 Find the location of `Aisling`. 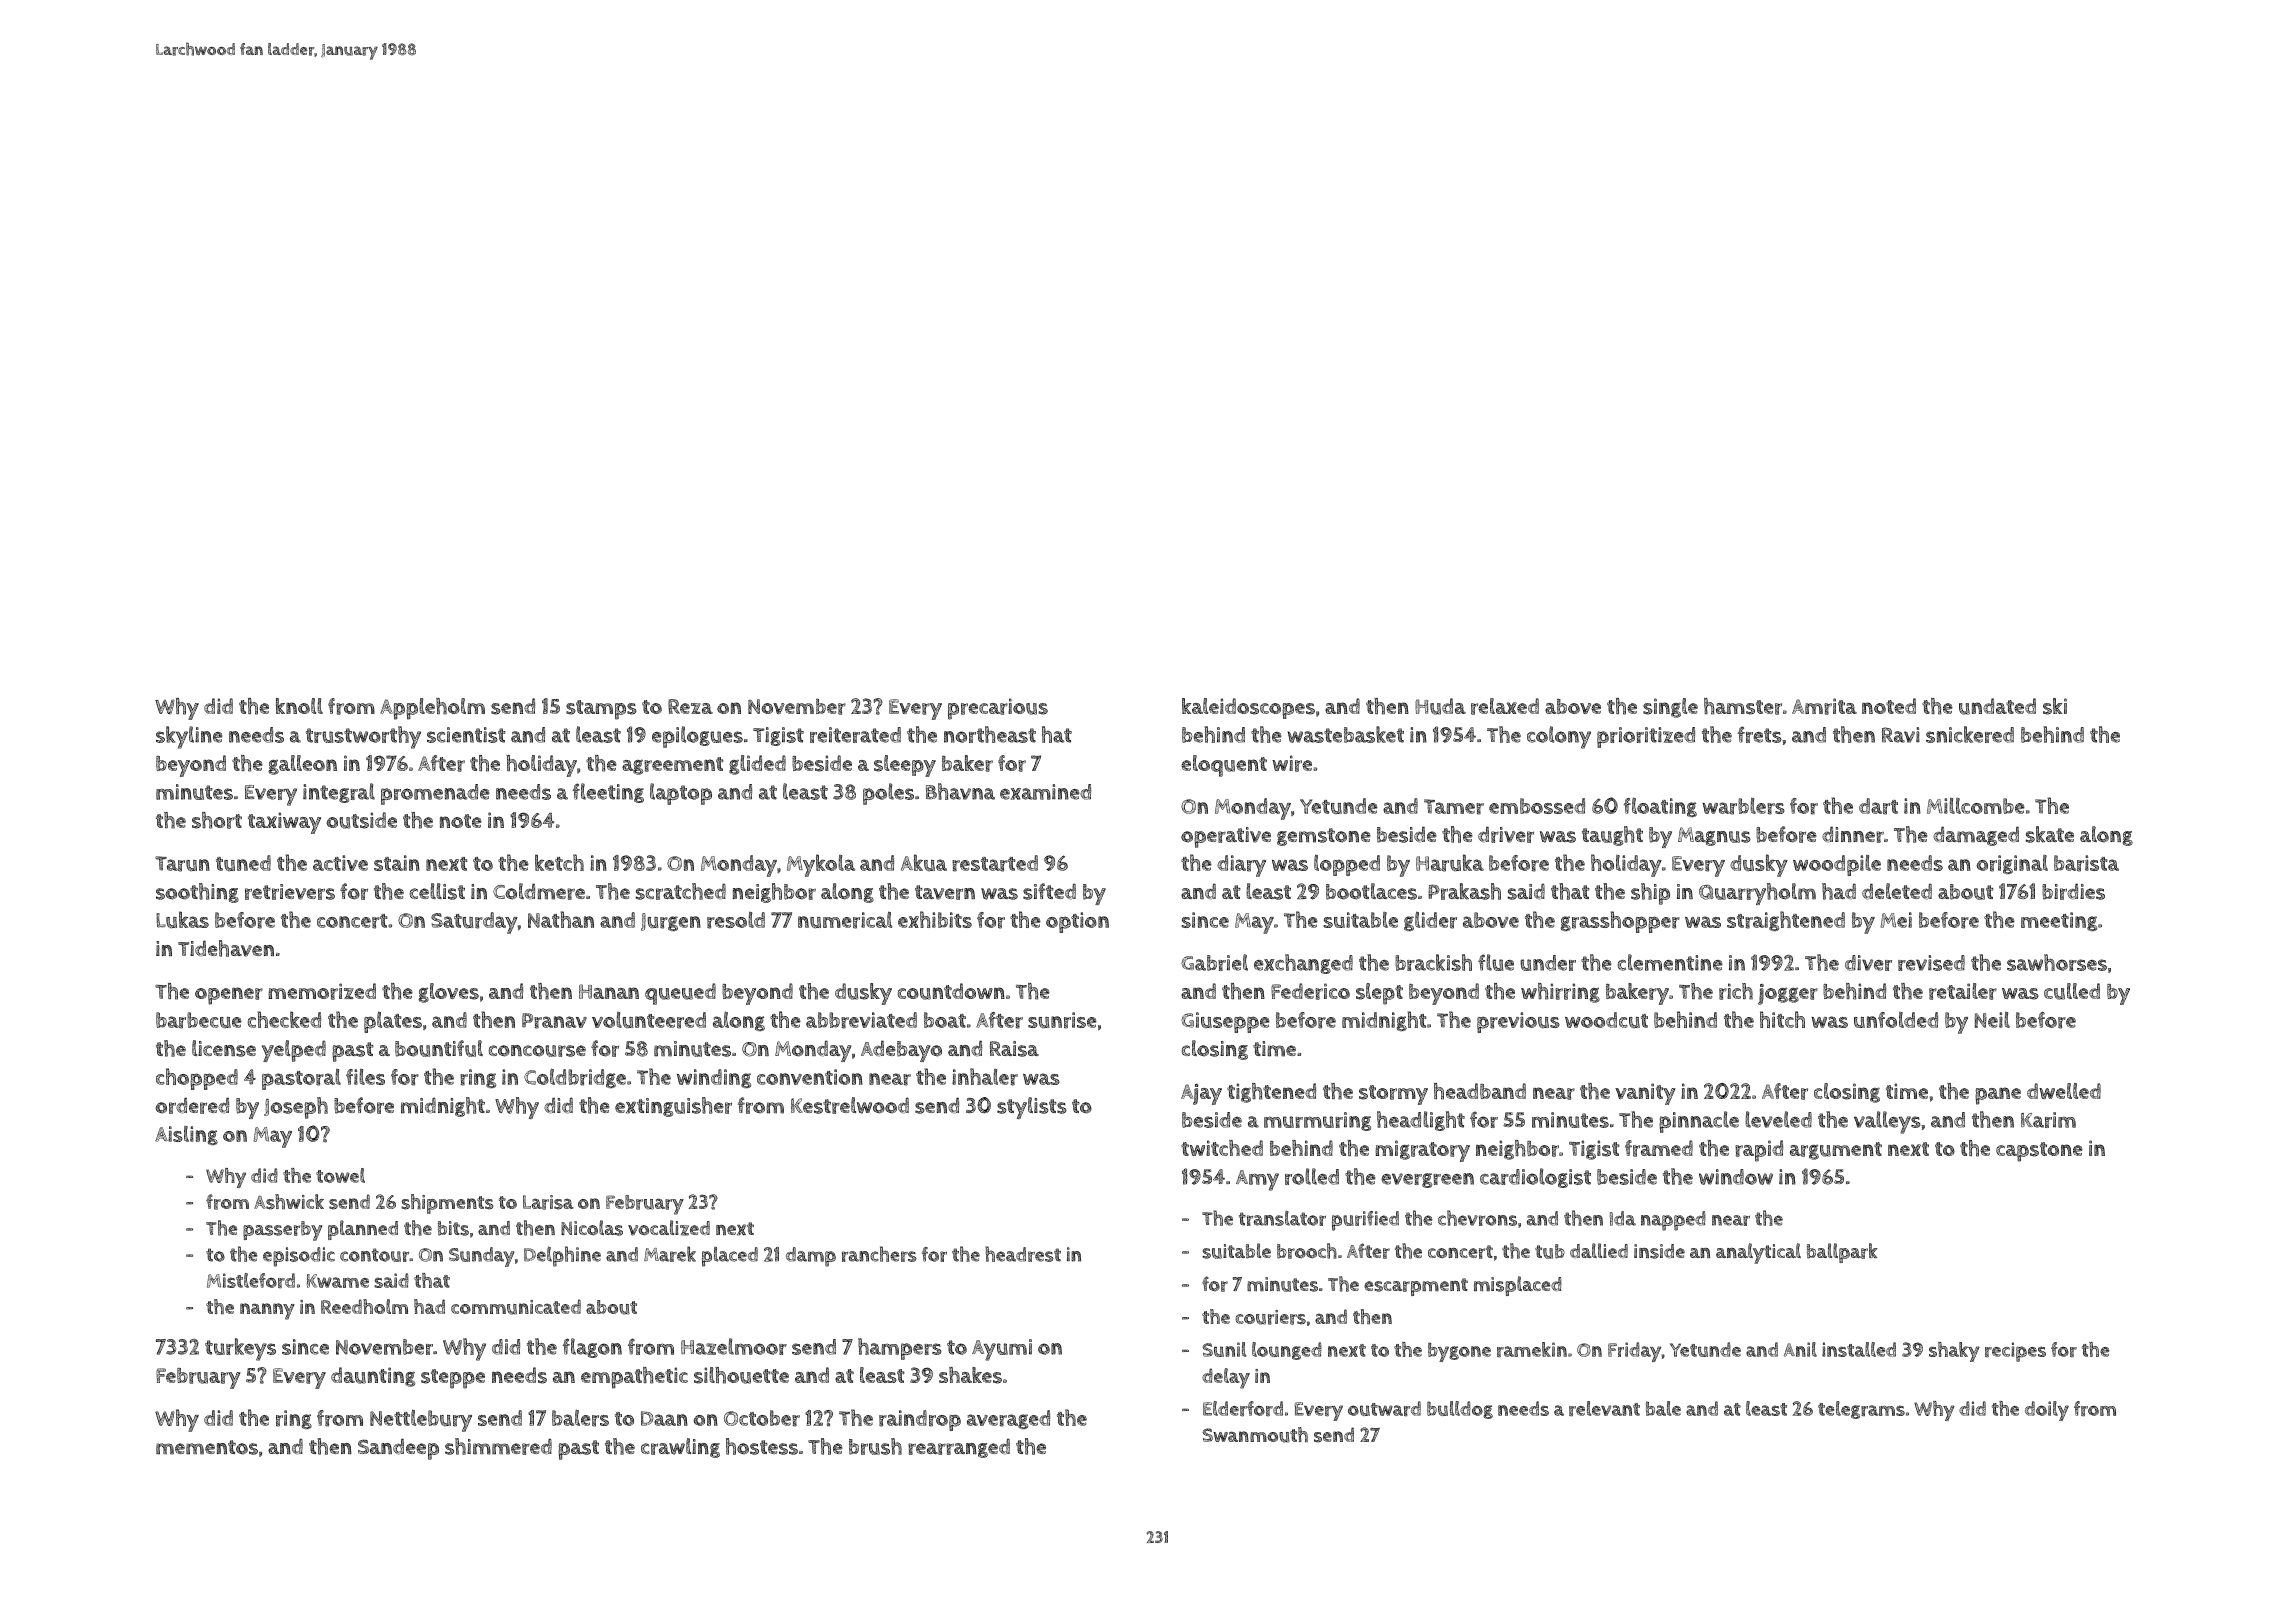

Aisling is located at coordinates (186, 1135).
